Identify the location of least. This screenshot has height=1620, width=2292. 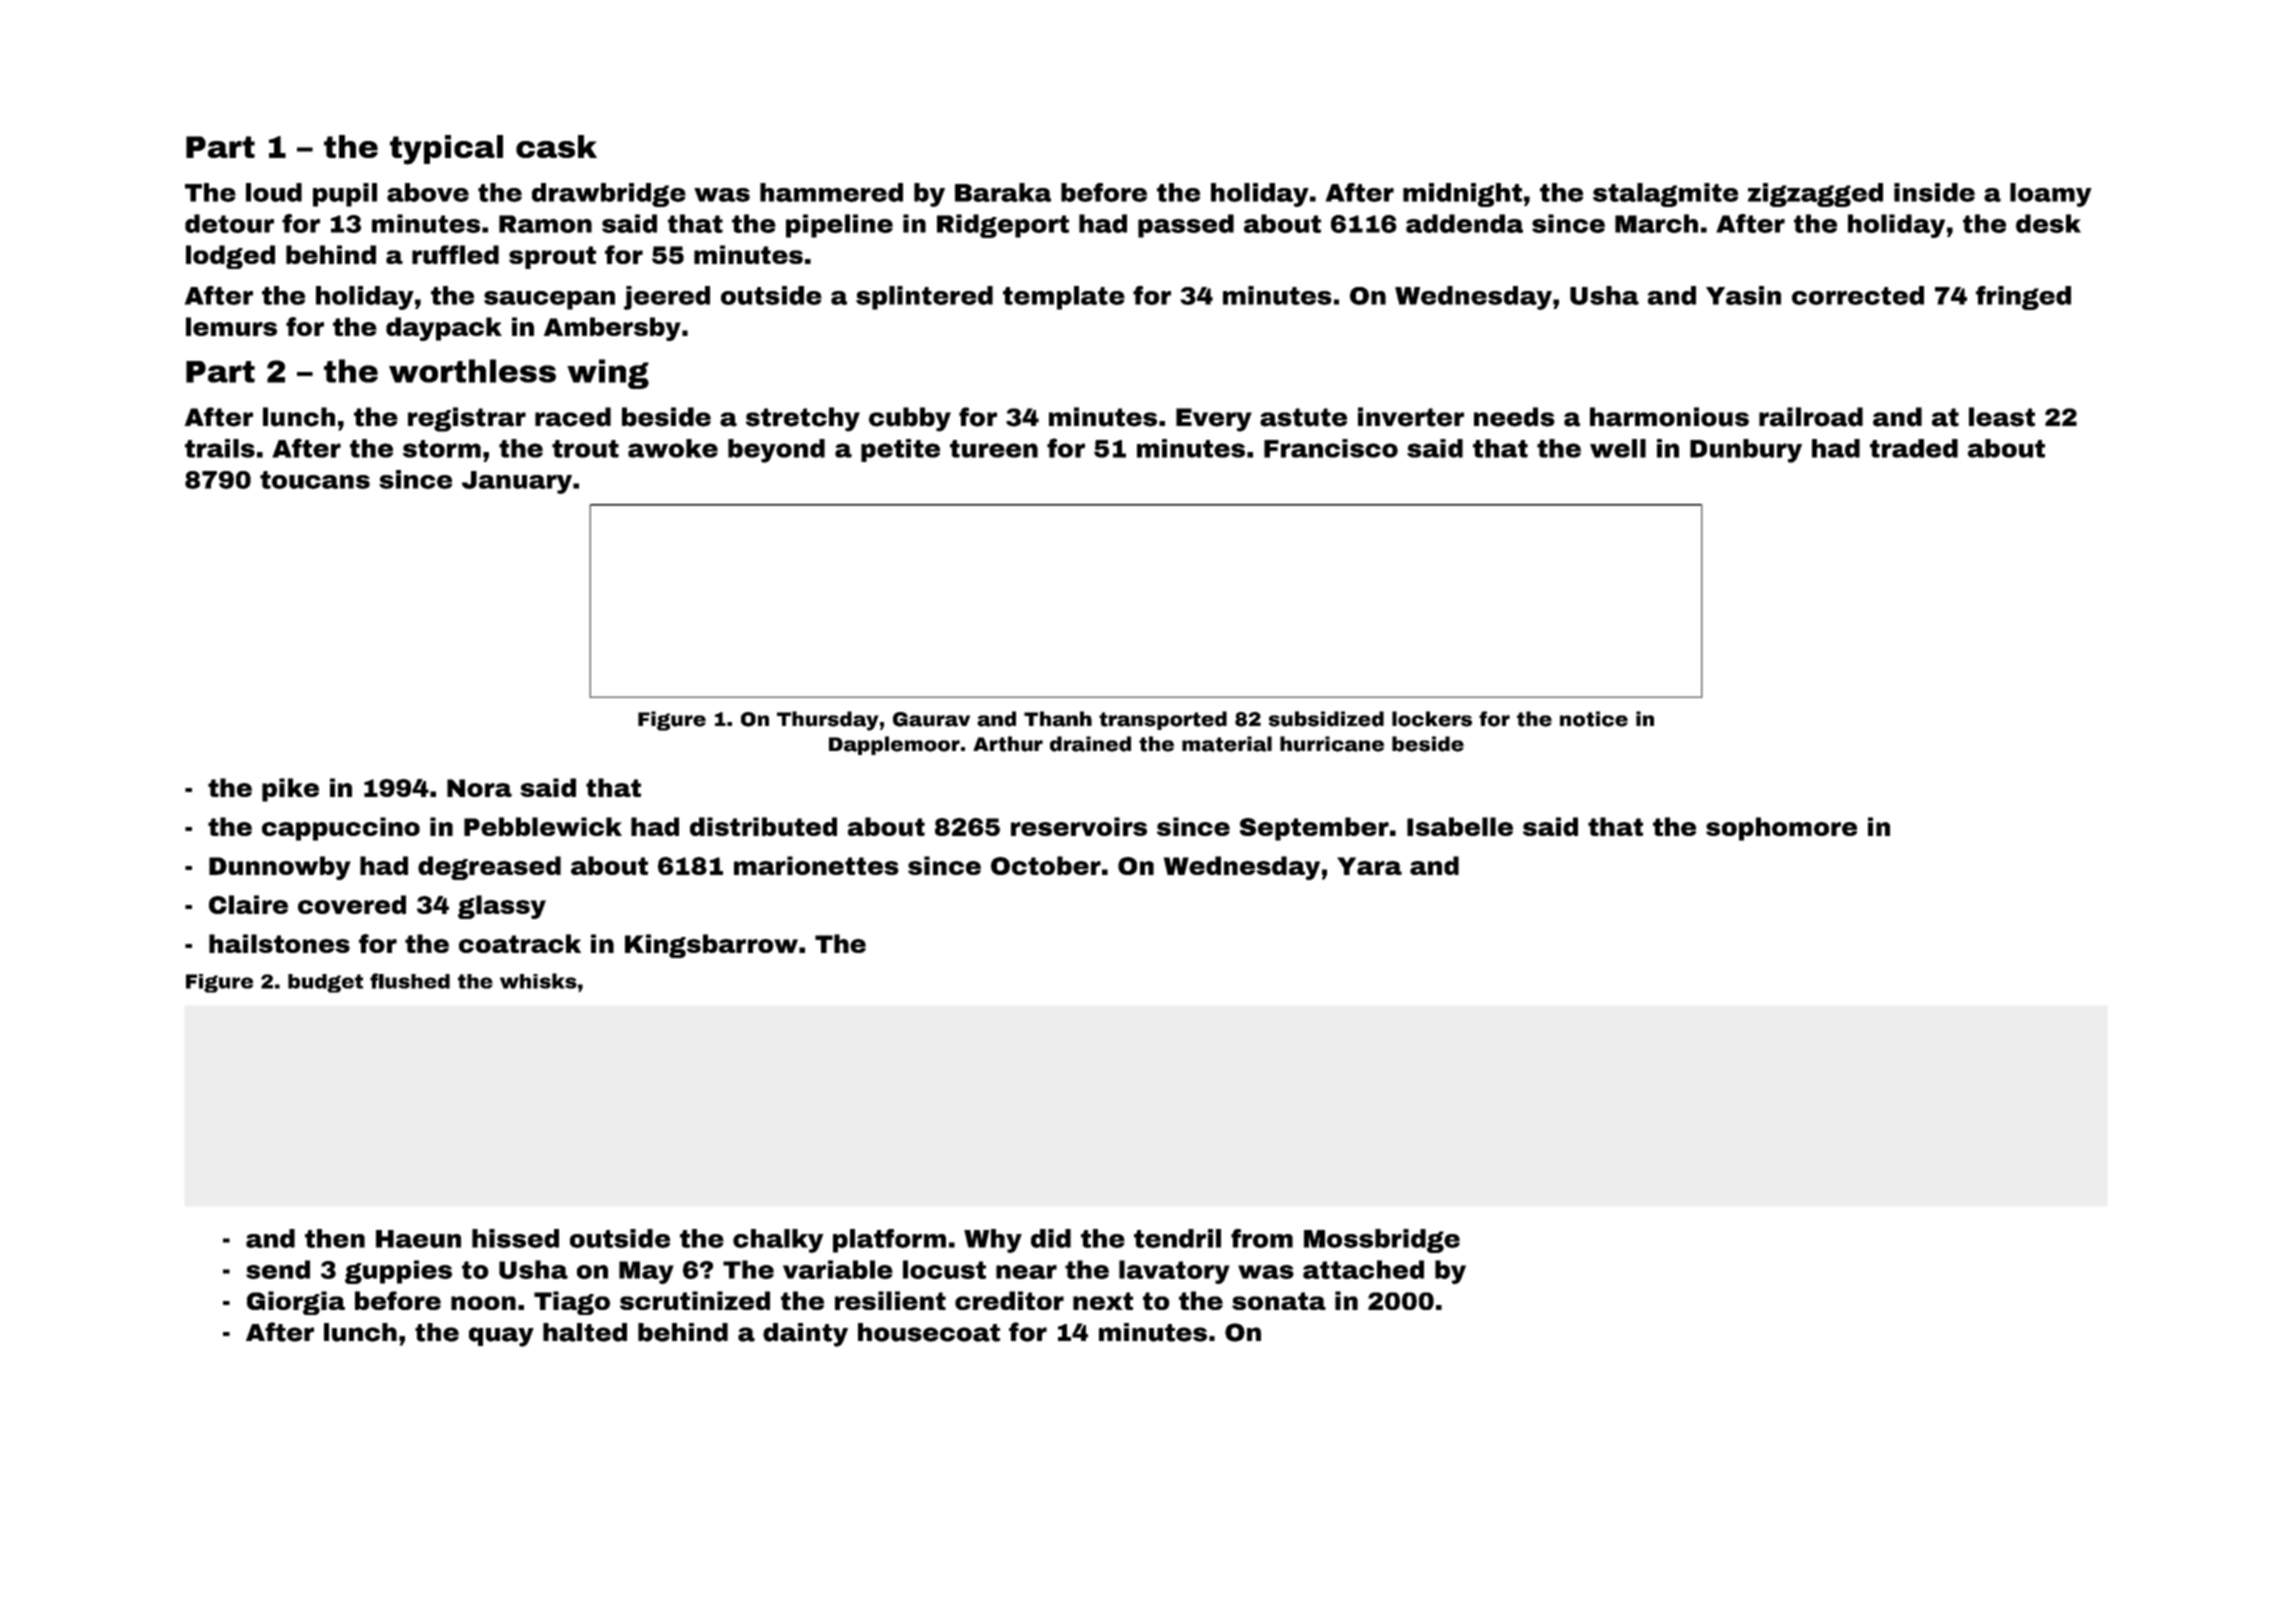
(2002, 417).
